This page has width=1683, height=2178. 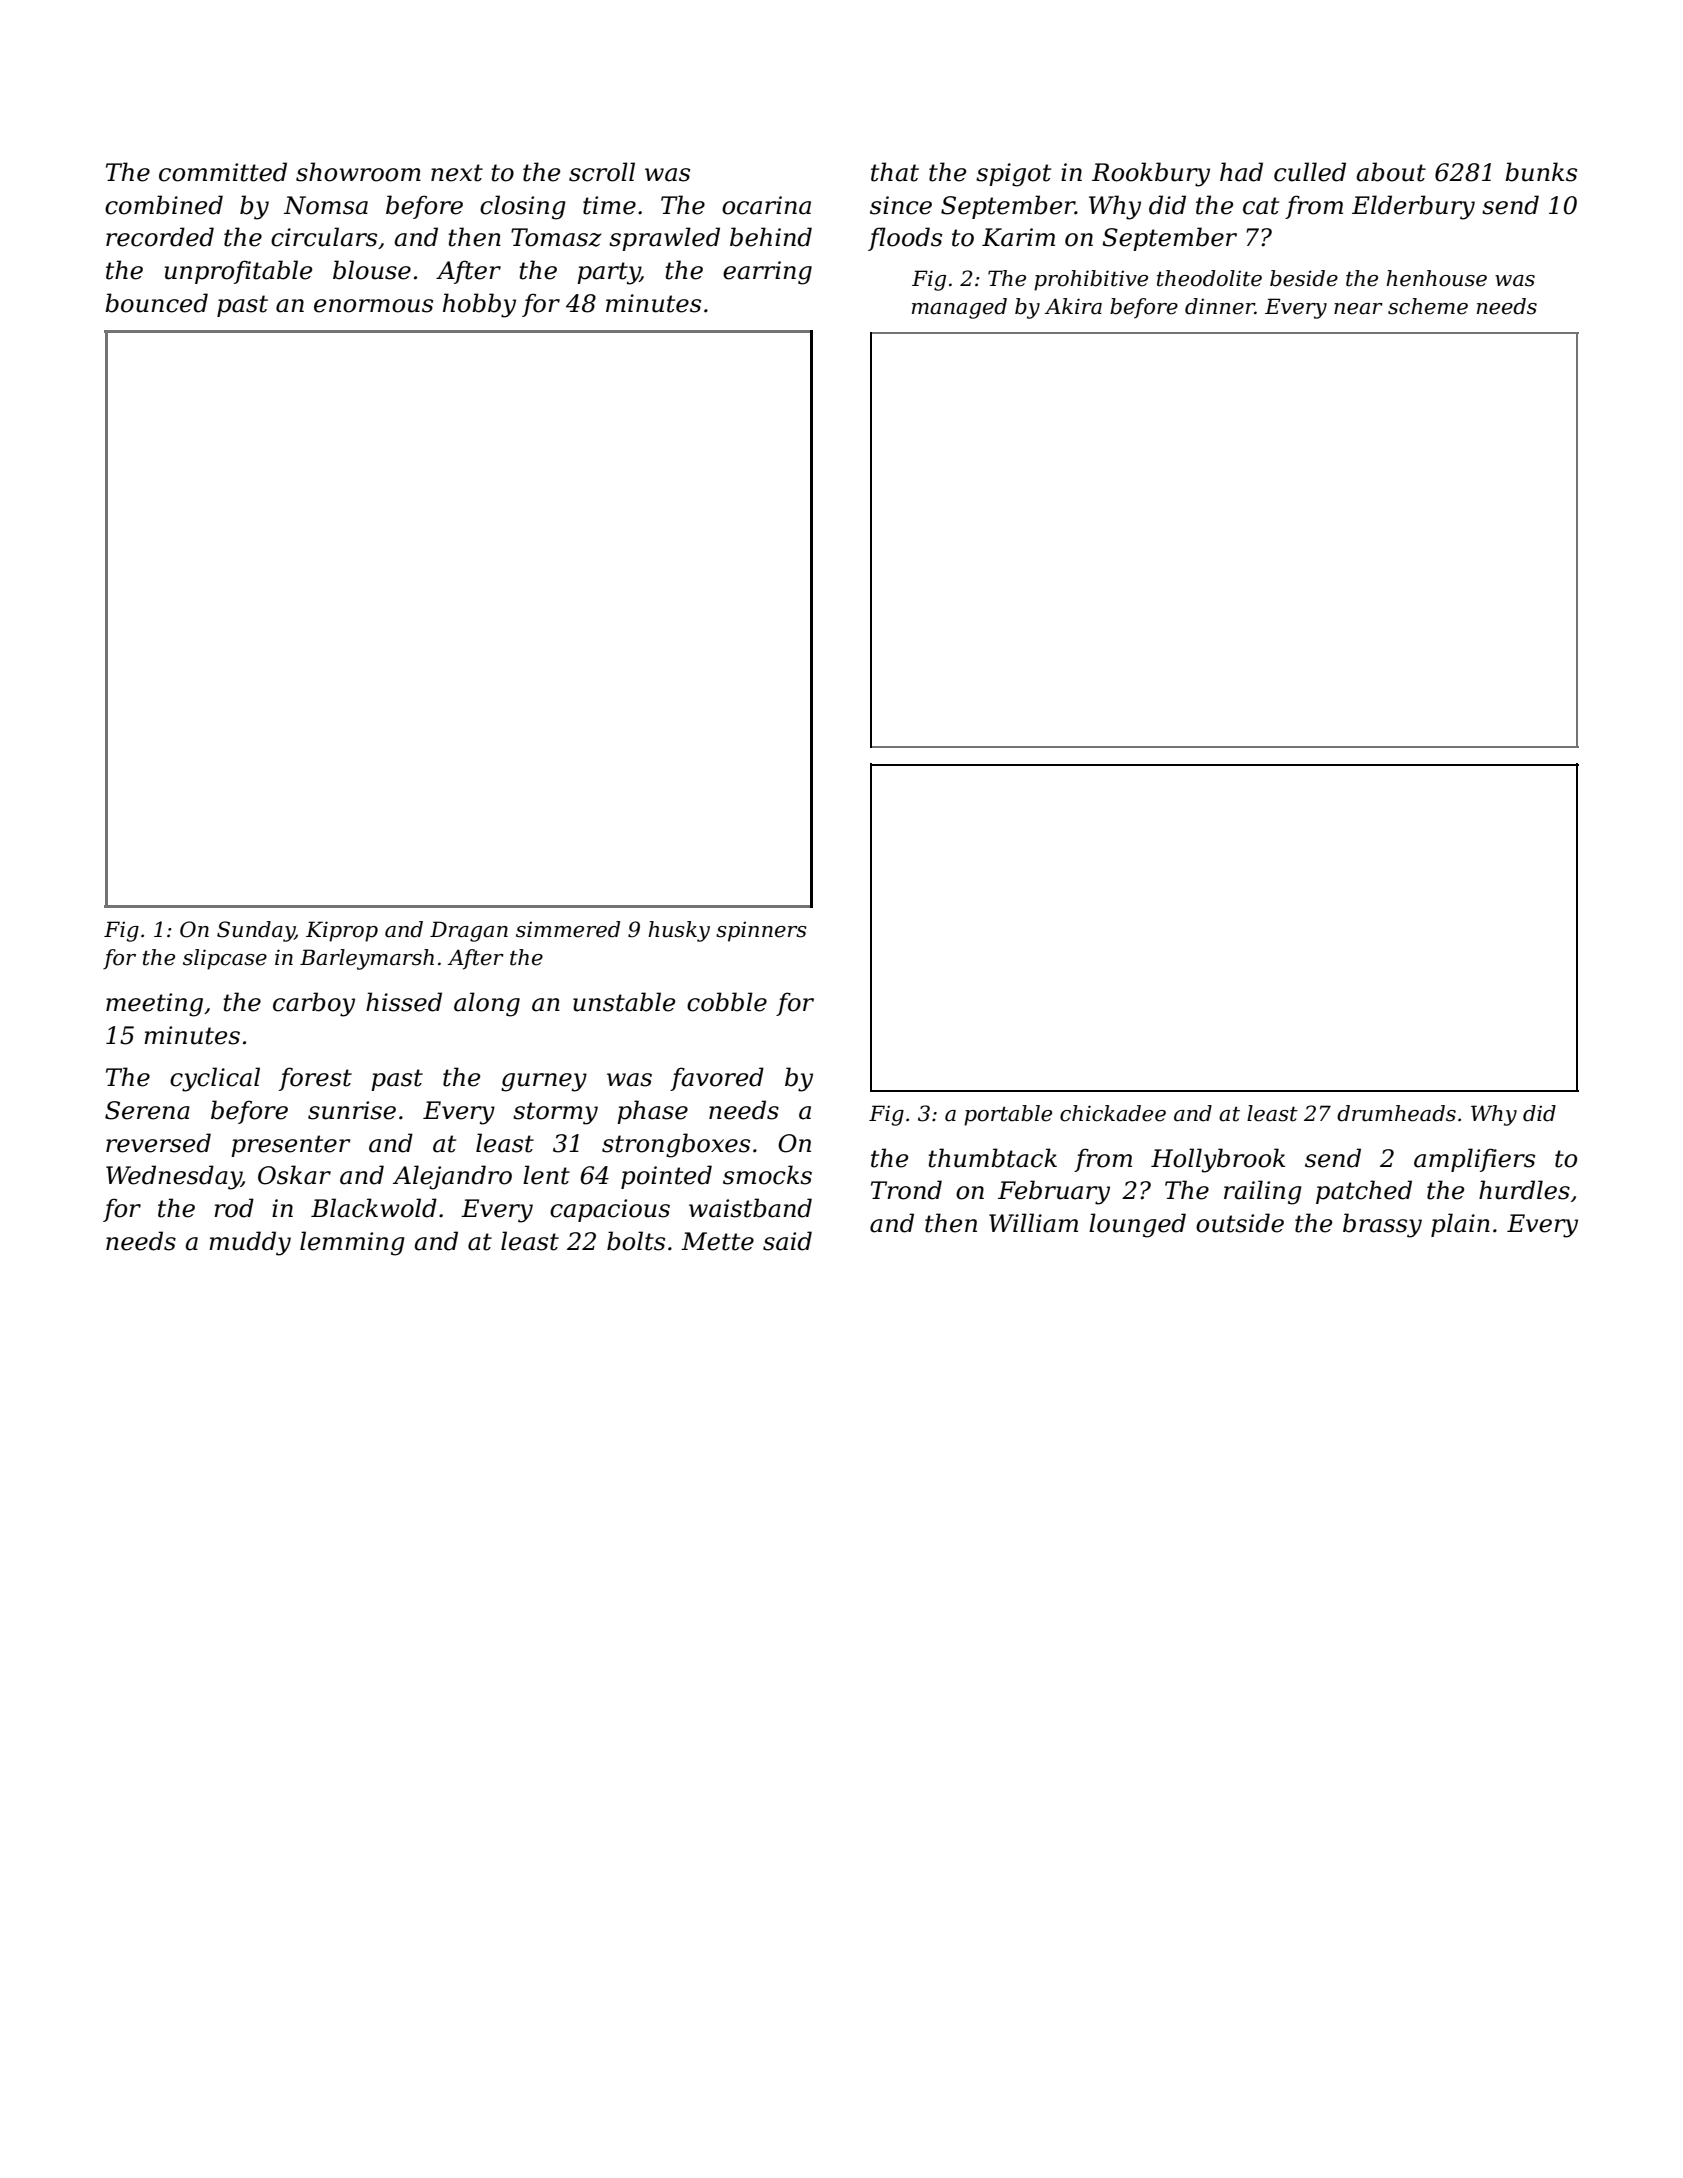 I want to click on bolts, so click(x=636, y=1241).
